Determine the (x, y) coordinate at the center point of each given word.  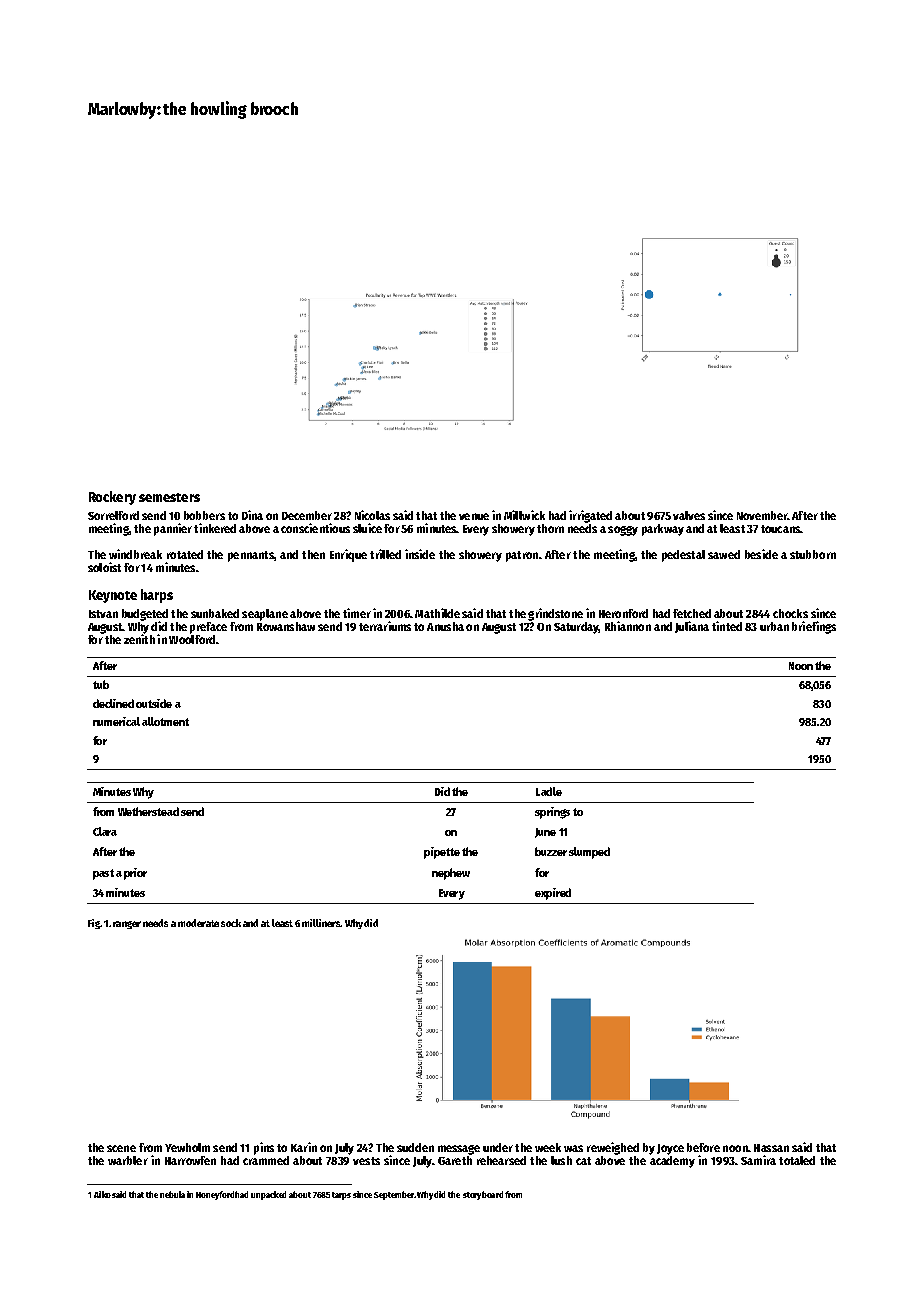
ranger (127, 925)
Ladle (549, 791)
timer (357, 613)
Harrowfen (190, 1160)
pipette (442, 853)
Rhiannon (628, 626)
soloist (104, 567)
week (548, 1147)
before (703, 1147)
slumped (589, 853)
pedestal (683, 556)
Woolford (192, 639)
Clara (105, 831)
